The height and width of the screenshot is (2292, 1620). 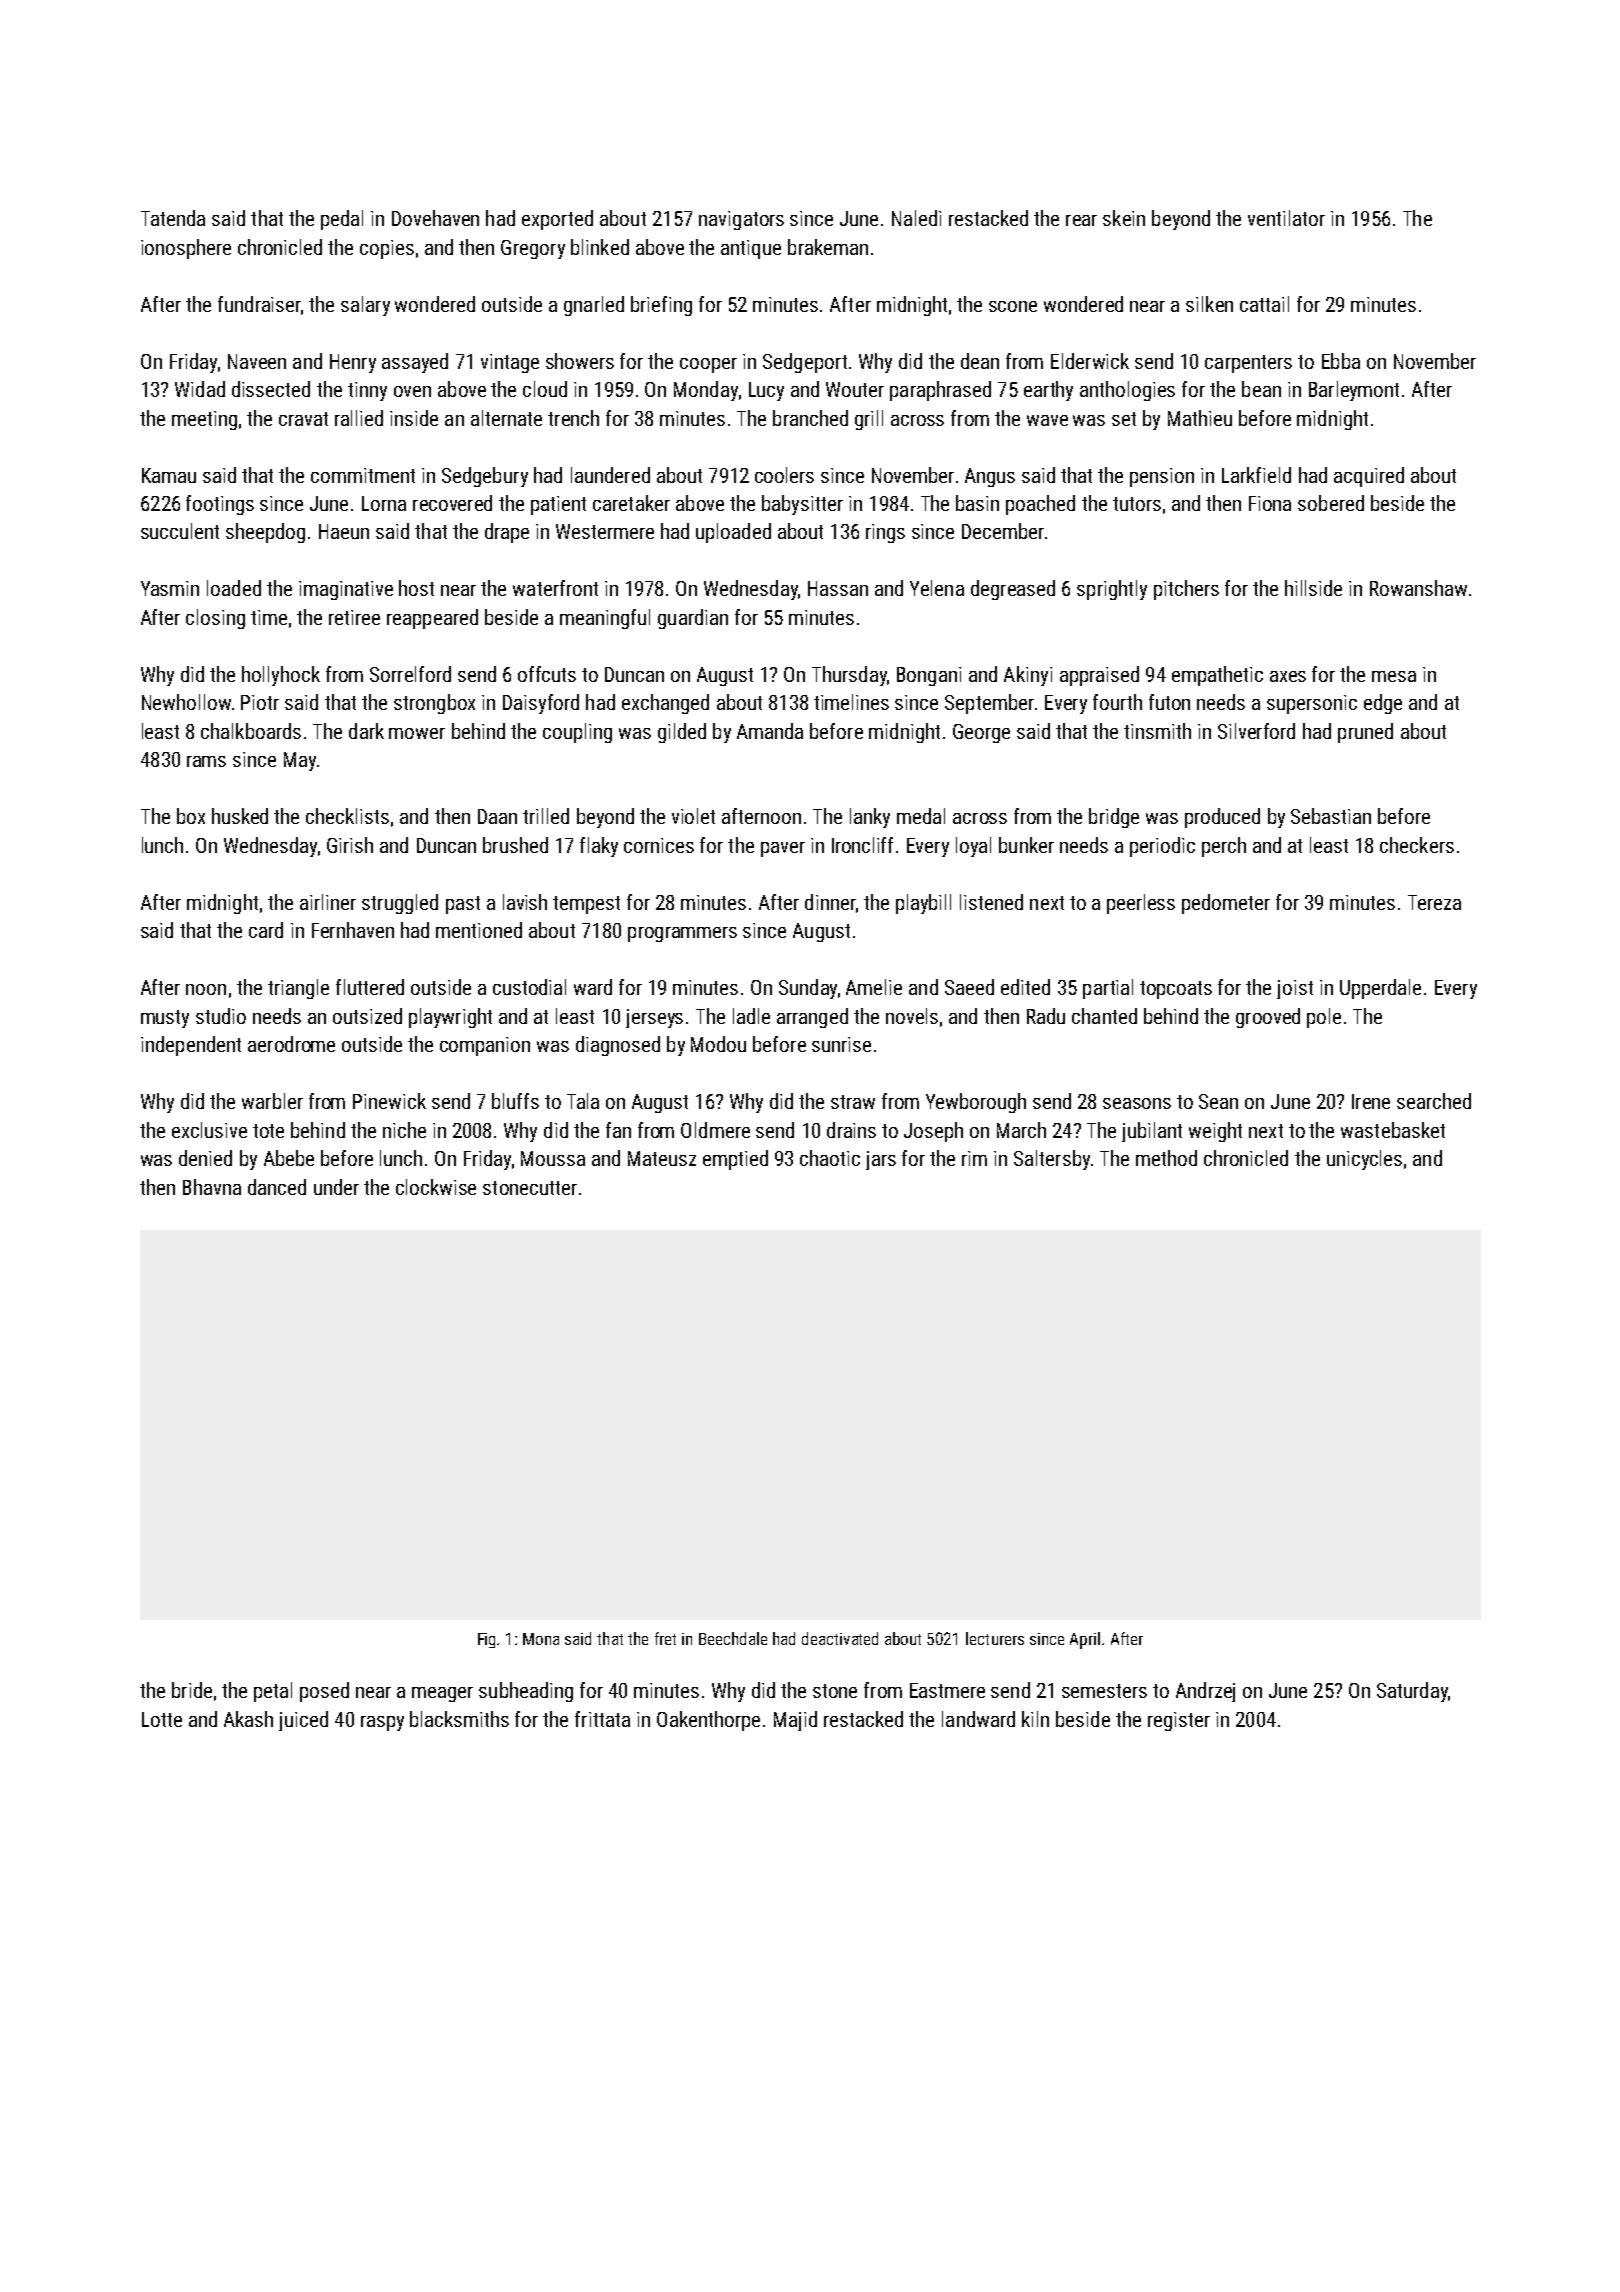 What do you see at coordinates (733, 1638) in the screenshot?
I see `Beechdale` at bounding box center [733, 1638].
